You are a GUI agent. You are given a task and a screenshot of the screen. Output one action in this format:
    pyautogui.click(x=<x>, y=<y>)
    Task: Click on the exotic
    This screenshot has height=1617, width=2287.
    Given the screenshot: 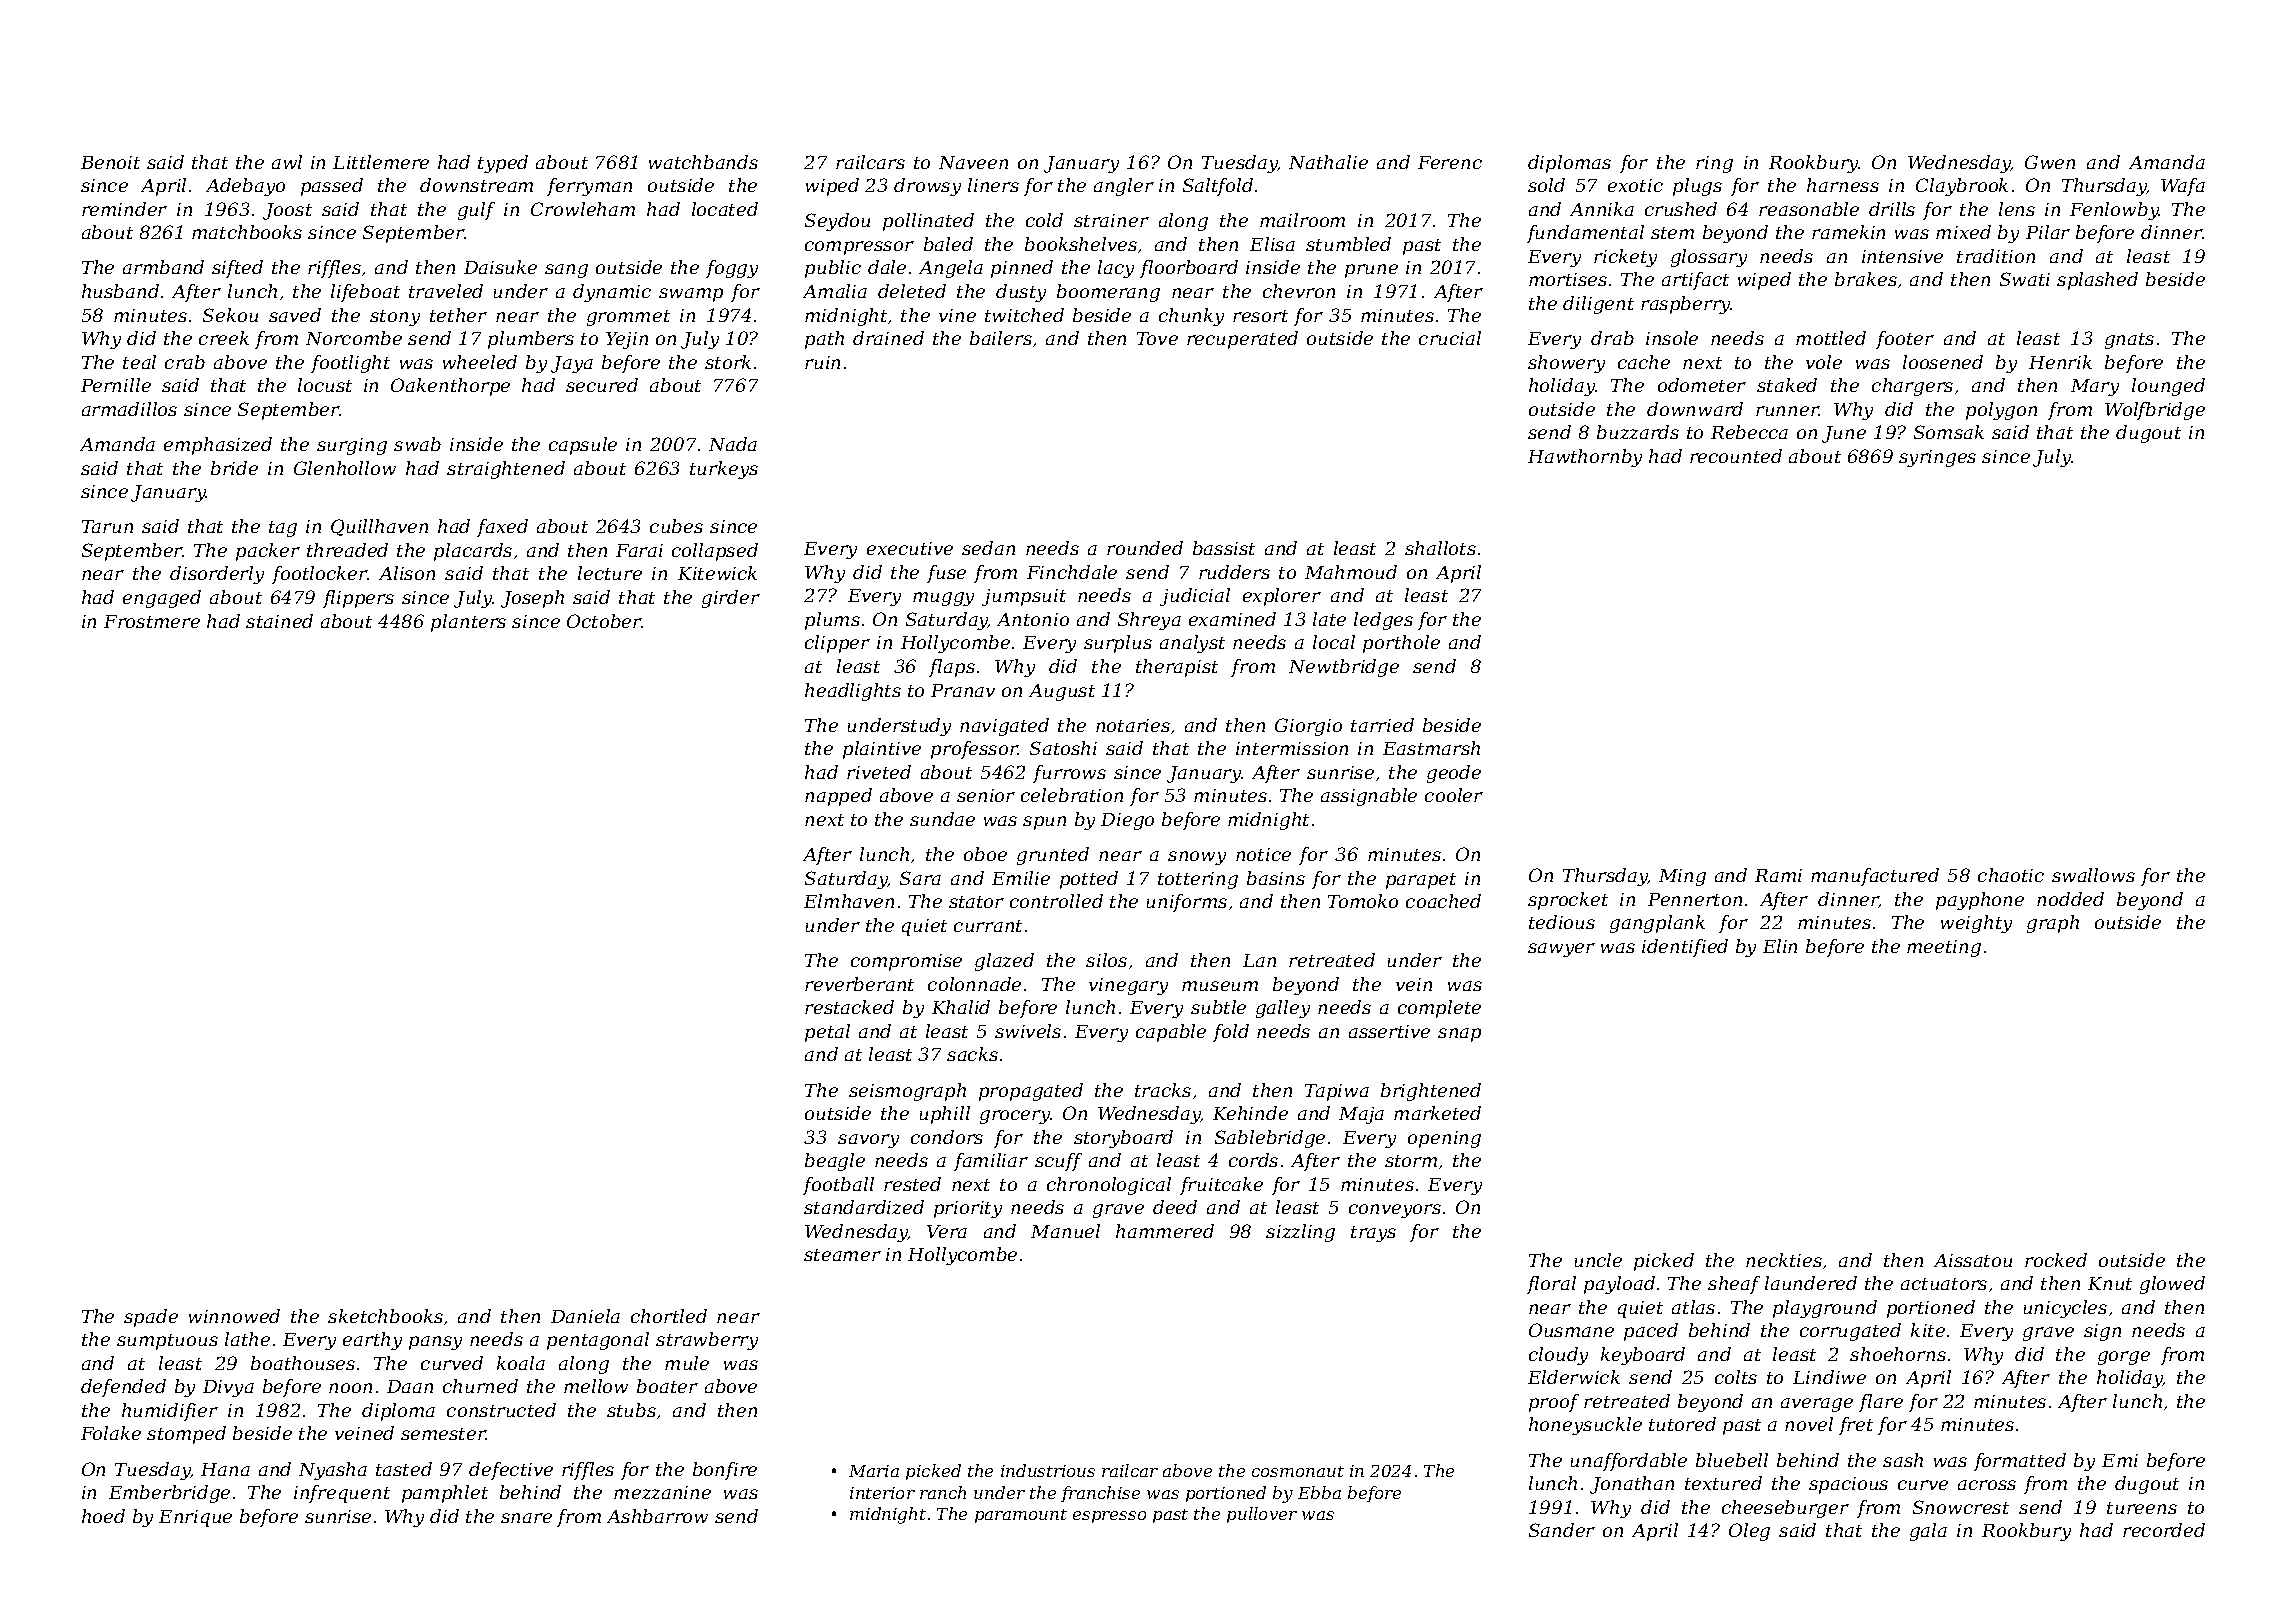 What is the action you would take?
    pyautogui.click(x=1635, y=185)
